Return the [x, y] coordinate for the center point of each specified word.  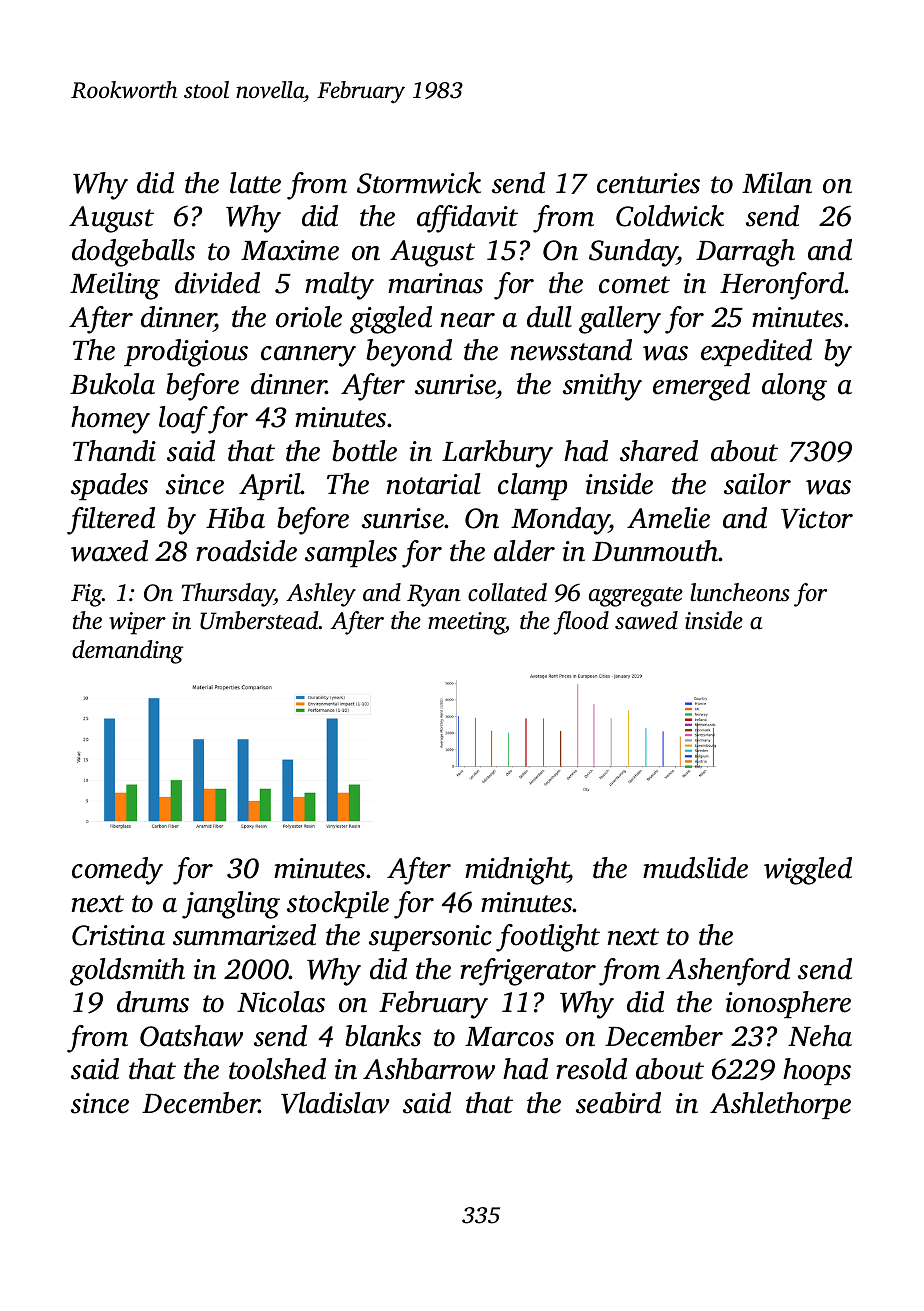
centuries [648, 183]
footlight [548, 938]
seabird [618, 1103]
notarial [434, 484]
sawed [646, 620]
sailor [757, 484]
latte [255, 183]
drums [153, 1002]
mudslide [695, 868]
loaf [184, 420]
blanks [383, 1036]
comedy [117, 871]
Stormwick [419, 183]
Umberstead [259, 620]
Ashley [321, 595]
